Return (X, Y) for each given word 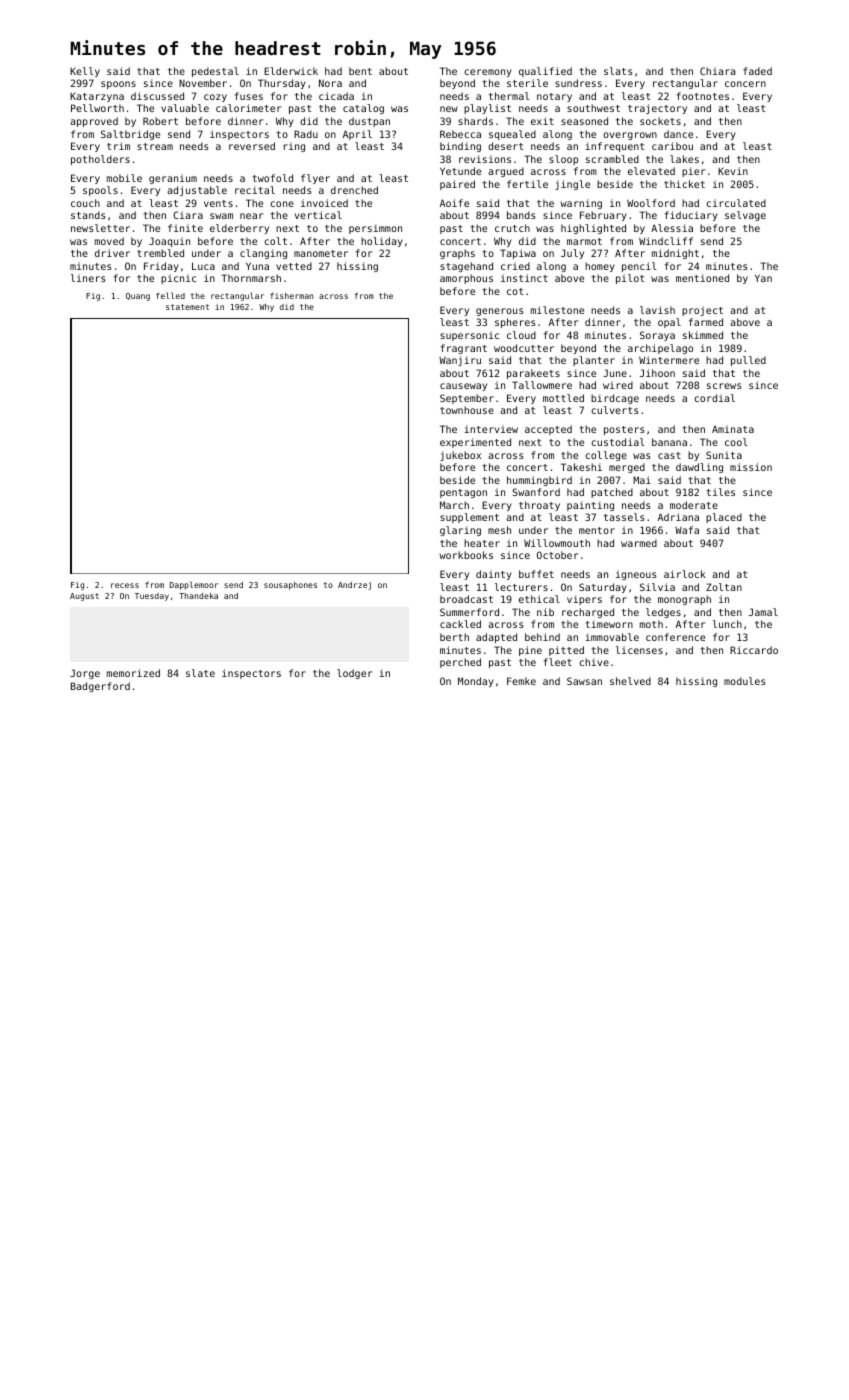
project (702, 311)
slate (200, 673)
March (454, 505)
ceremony (488, 73)
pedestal (215, 72)
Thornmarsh (251, 278)
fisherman (291, 296)
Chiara (717, 71)
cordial (714, 398)
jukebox (460, 456)
